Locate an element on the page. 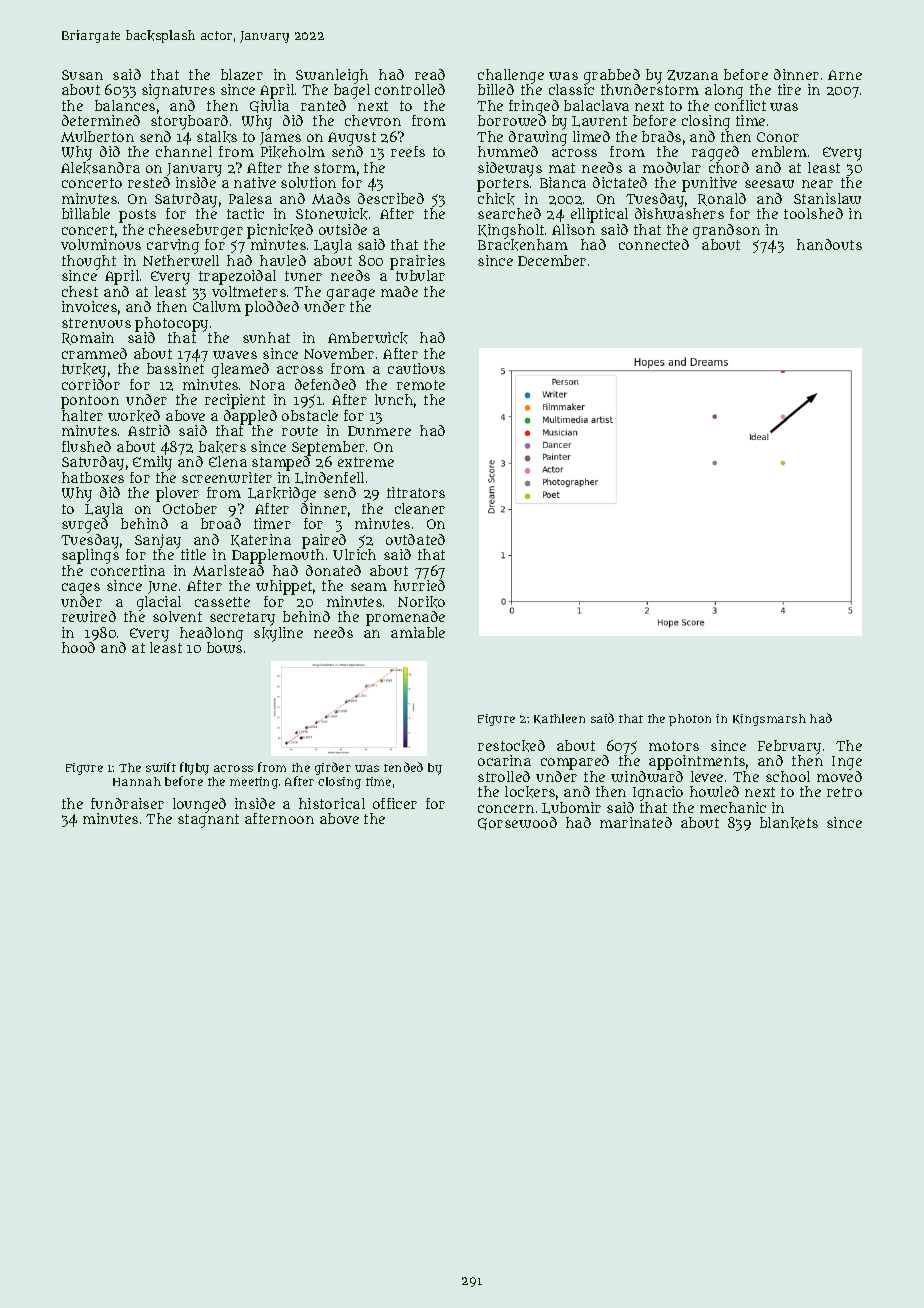 This image has width=924, height=1308. ocarina is located at coordinates (504, 760).
